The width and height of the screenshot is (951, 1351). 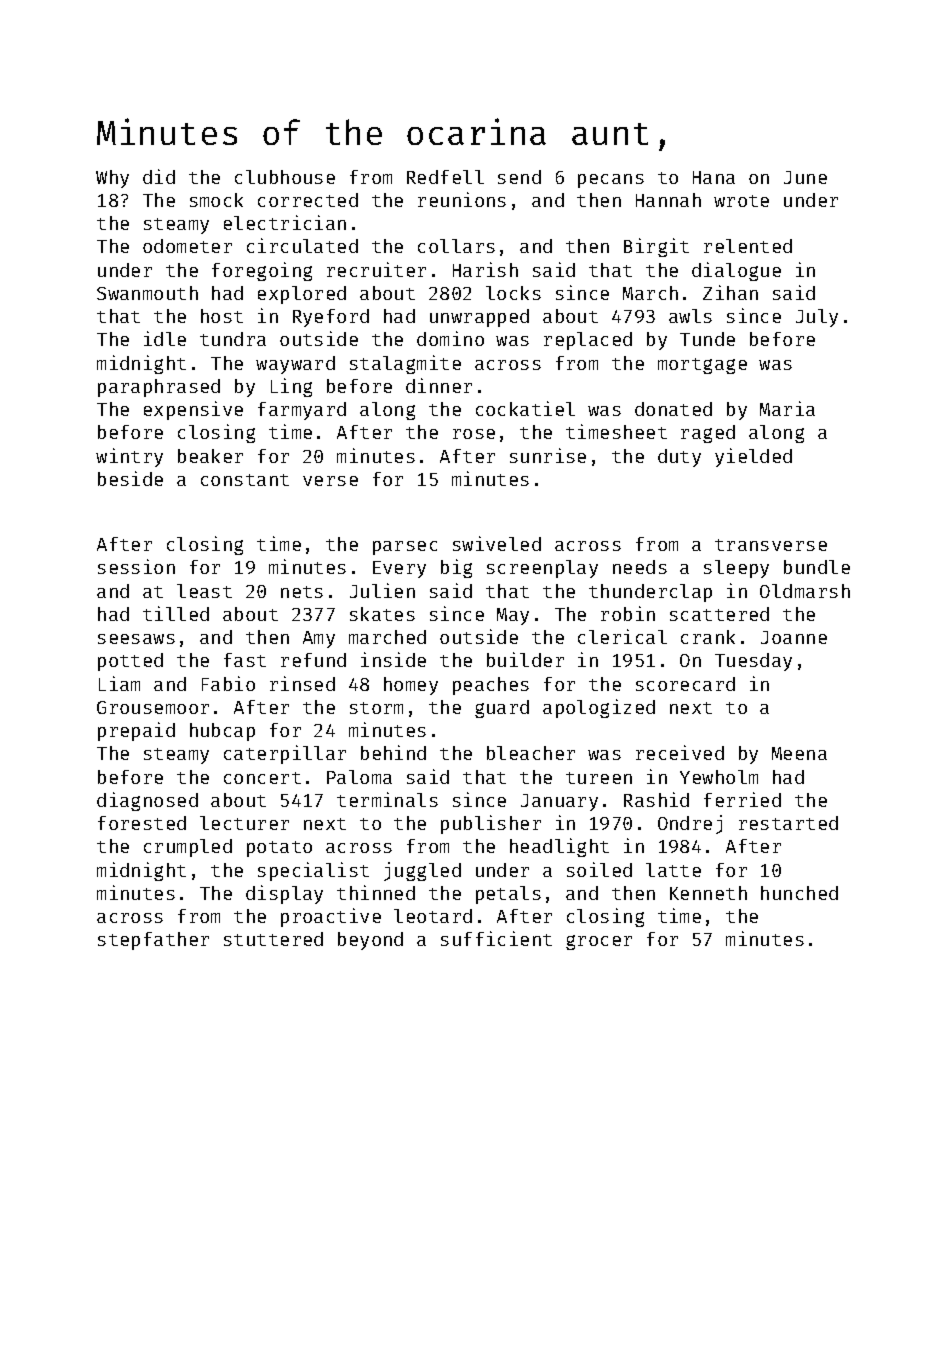 I want to click on session, so click(x=136, y=566).
